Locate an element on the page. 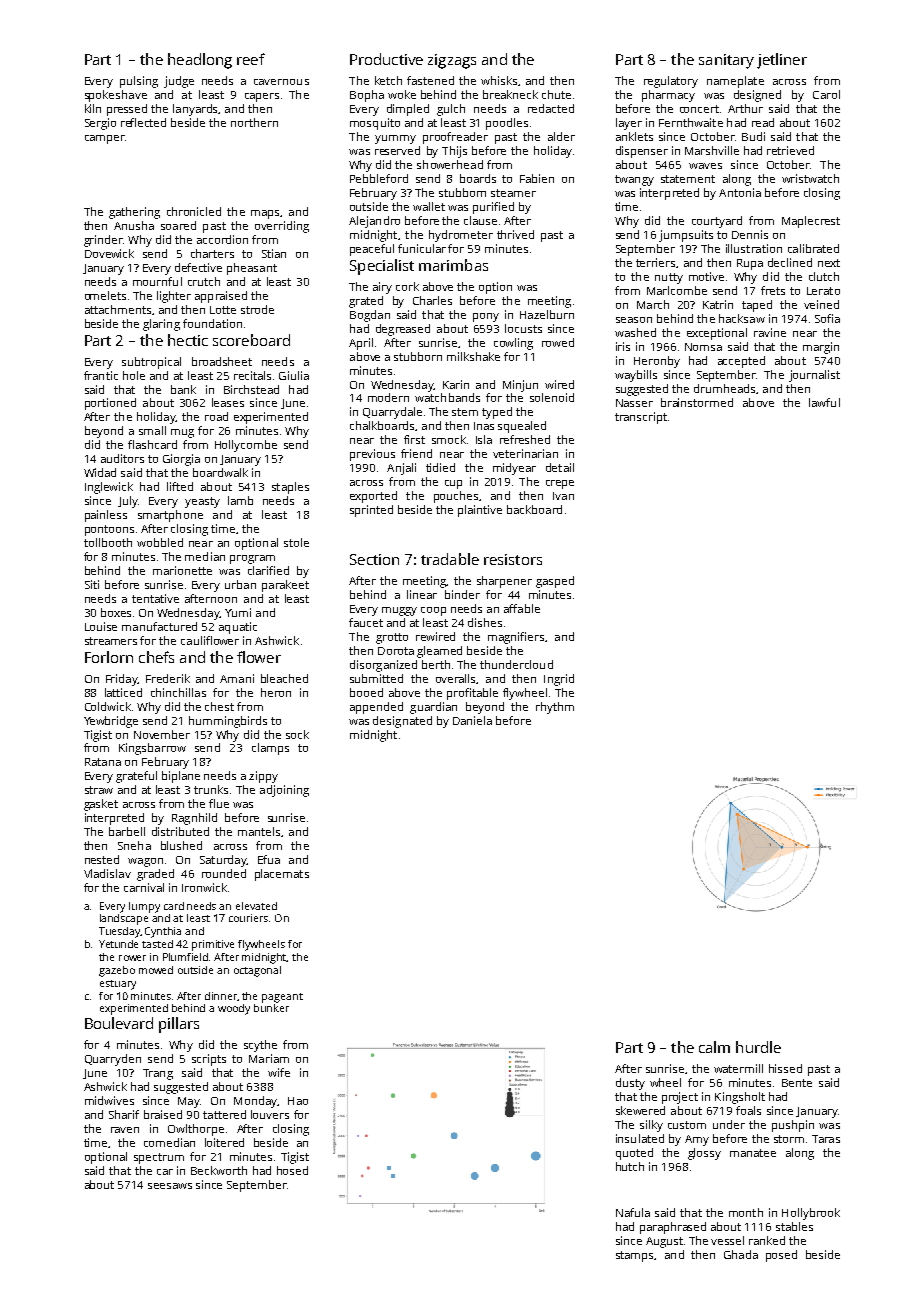 The image size is (924, 1308). Daniela is located at coordinates (472, 720).
